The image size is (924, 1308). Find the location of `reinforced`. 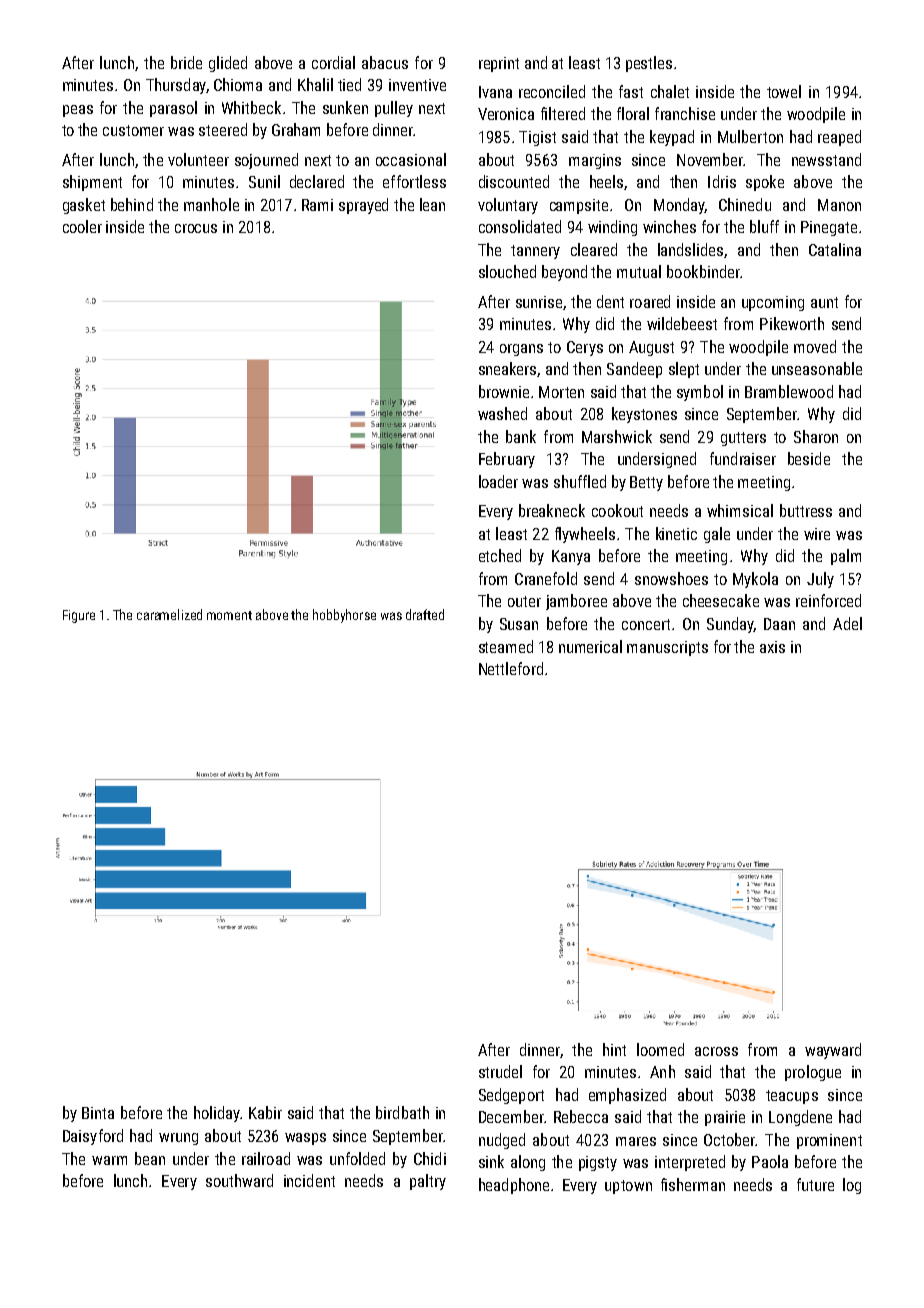

reinforced is located at coordinates (828, 600).
